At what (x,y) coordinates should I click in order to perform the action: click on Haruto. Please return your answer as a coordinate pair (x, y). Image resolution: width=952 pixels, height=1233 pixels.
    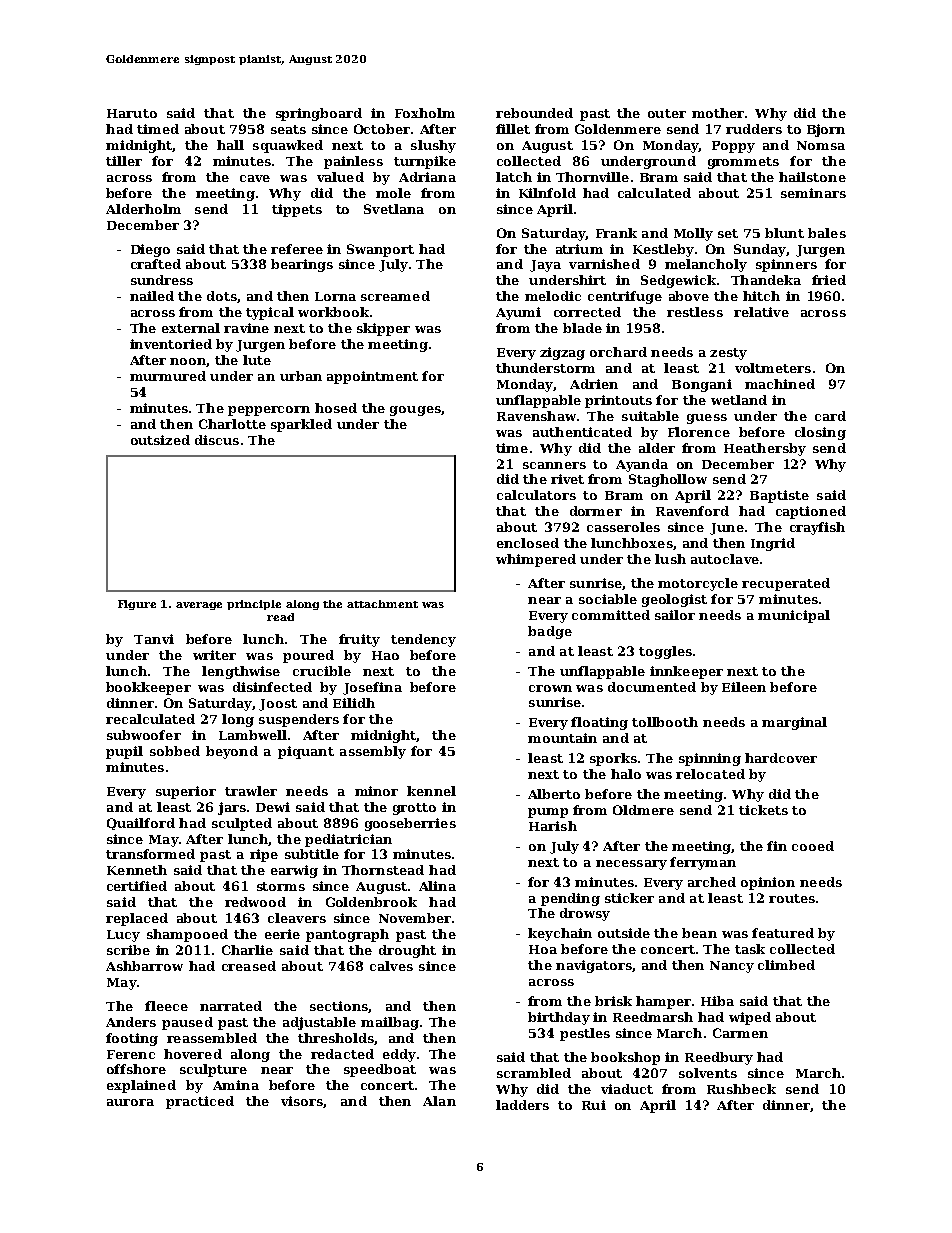
    Looking at the image, I should click on (132, 113).
